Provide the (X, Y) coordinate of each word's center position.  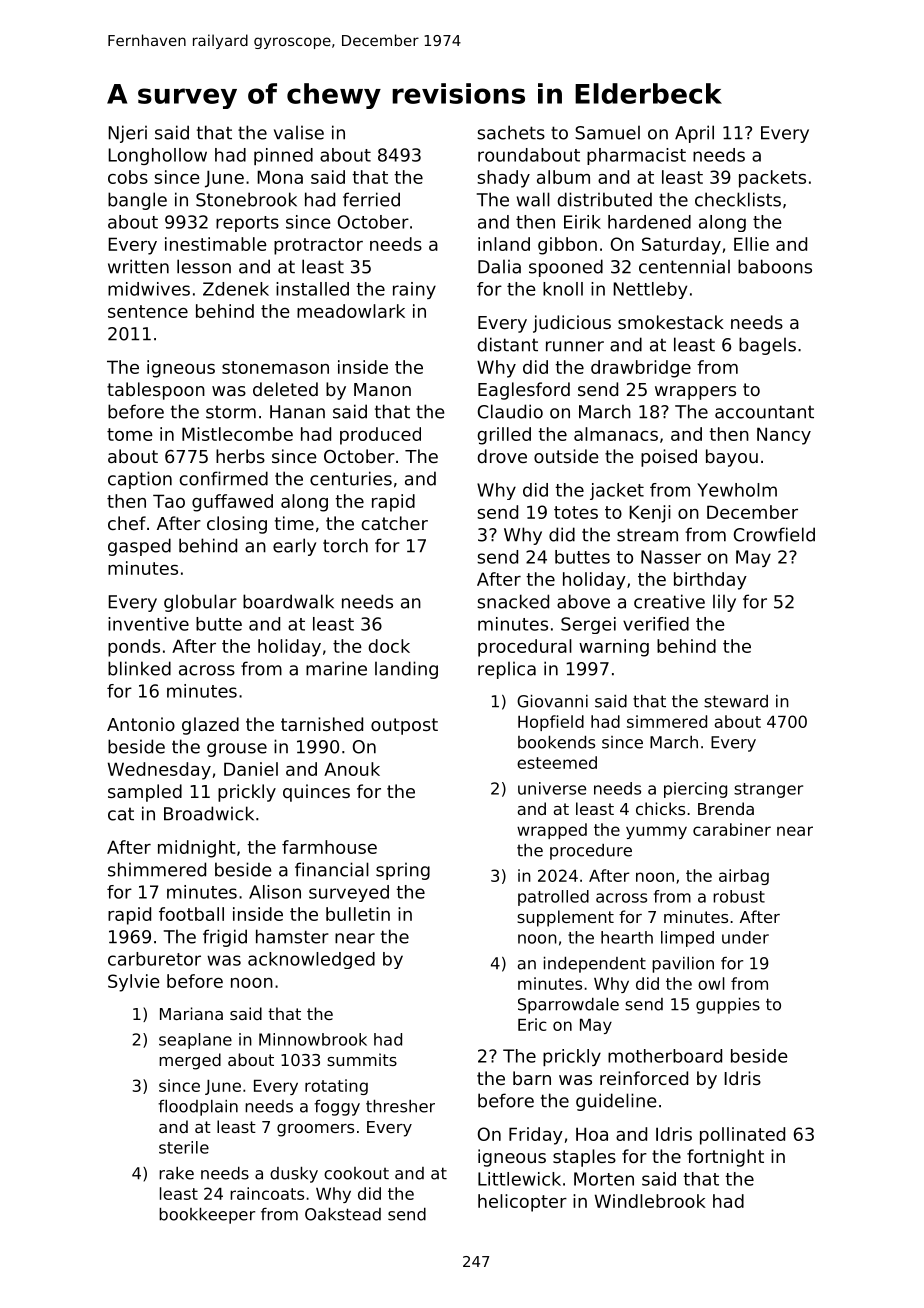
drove (502, 456)
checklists (738, 199)
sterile (184, 1147)
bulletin (358, 914)
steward (736, 701)
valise (299, 132)
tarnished (322, 724)
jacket (617, 491)
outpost (404, 726)
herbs (240, 456)
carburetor (154, 959)
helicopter (522, 1203)
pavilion (683, 965)
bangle (137, 201)
